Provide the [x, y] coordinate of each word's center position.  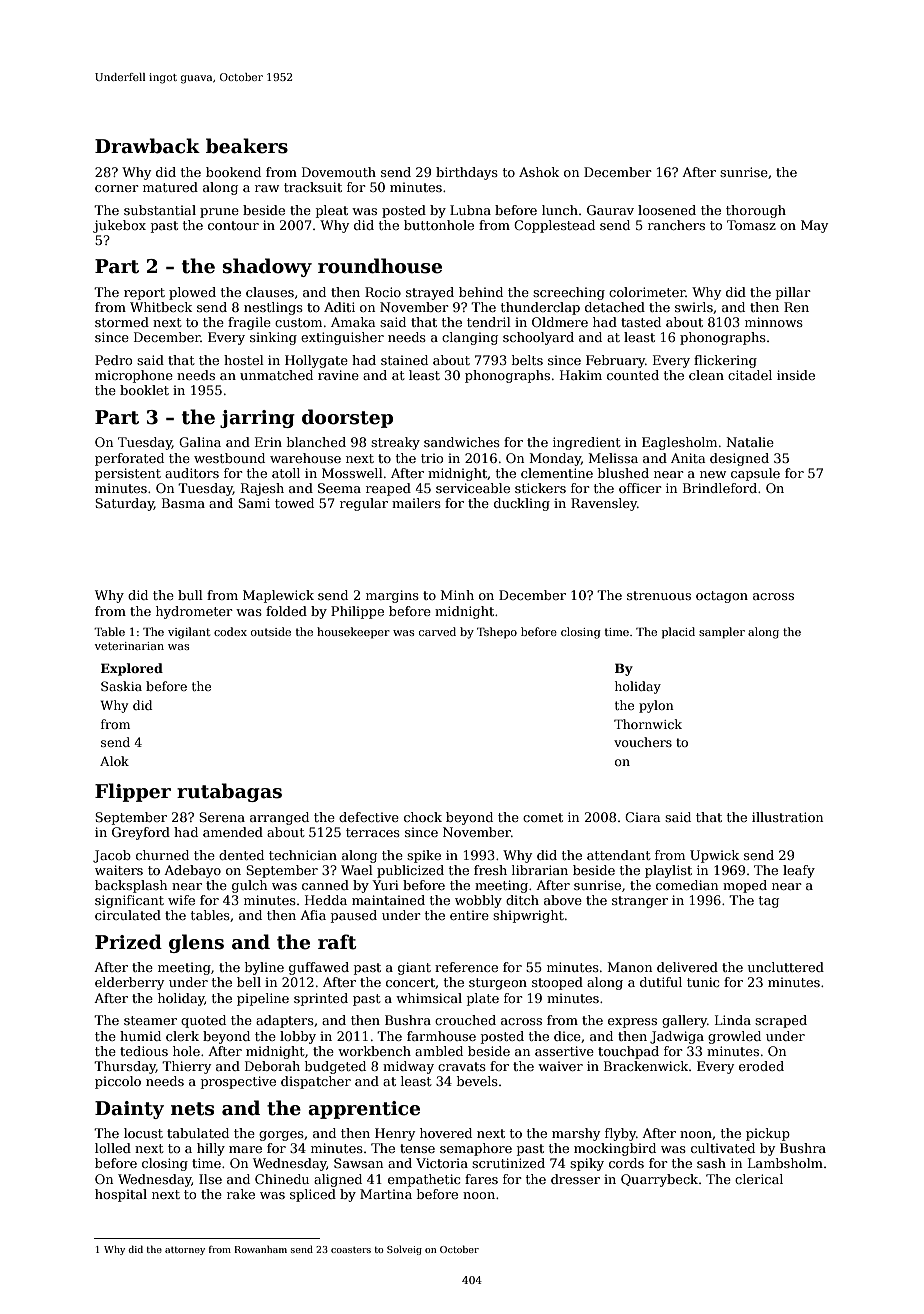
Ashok [539, 172]
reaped [388, 489]
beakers [247, 146]
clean [706, 375]
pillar [793, 293]
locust [143, 1133]
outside [271, 631]
